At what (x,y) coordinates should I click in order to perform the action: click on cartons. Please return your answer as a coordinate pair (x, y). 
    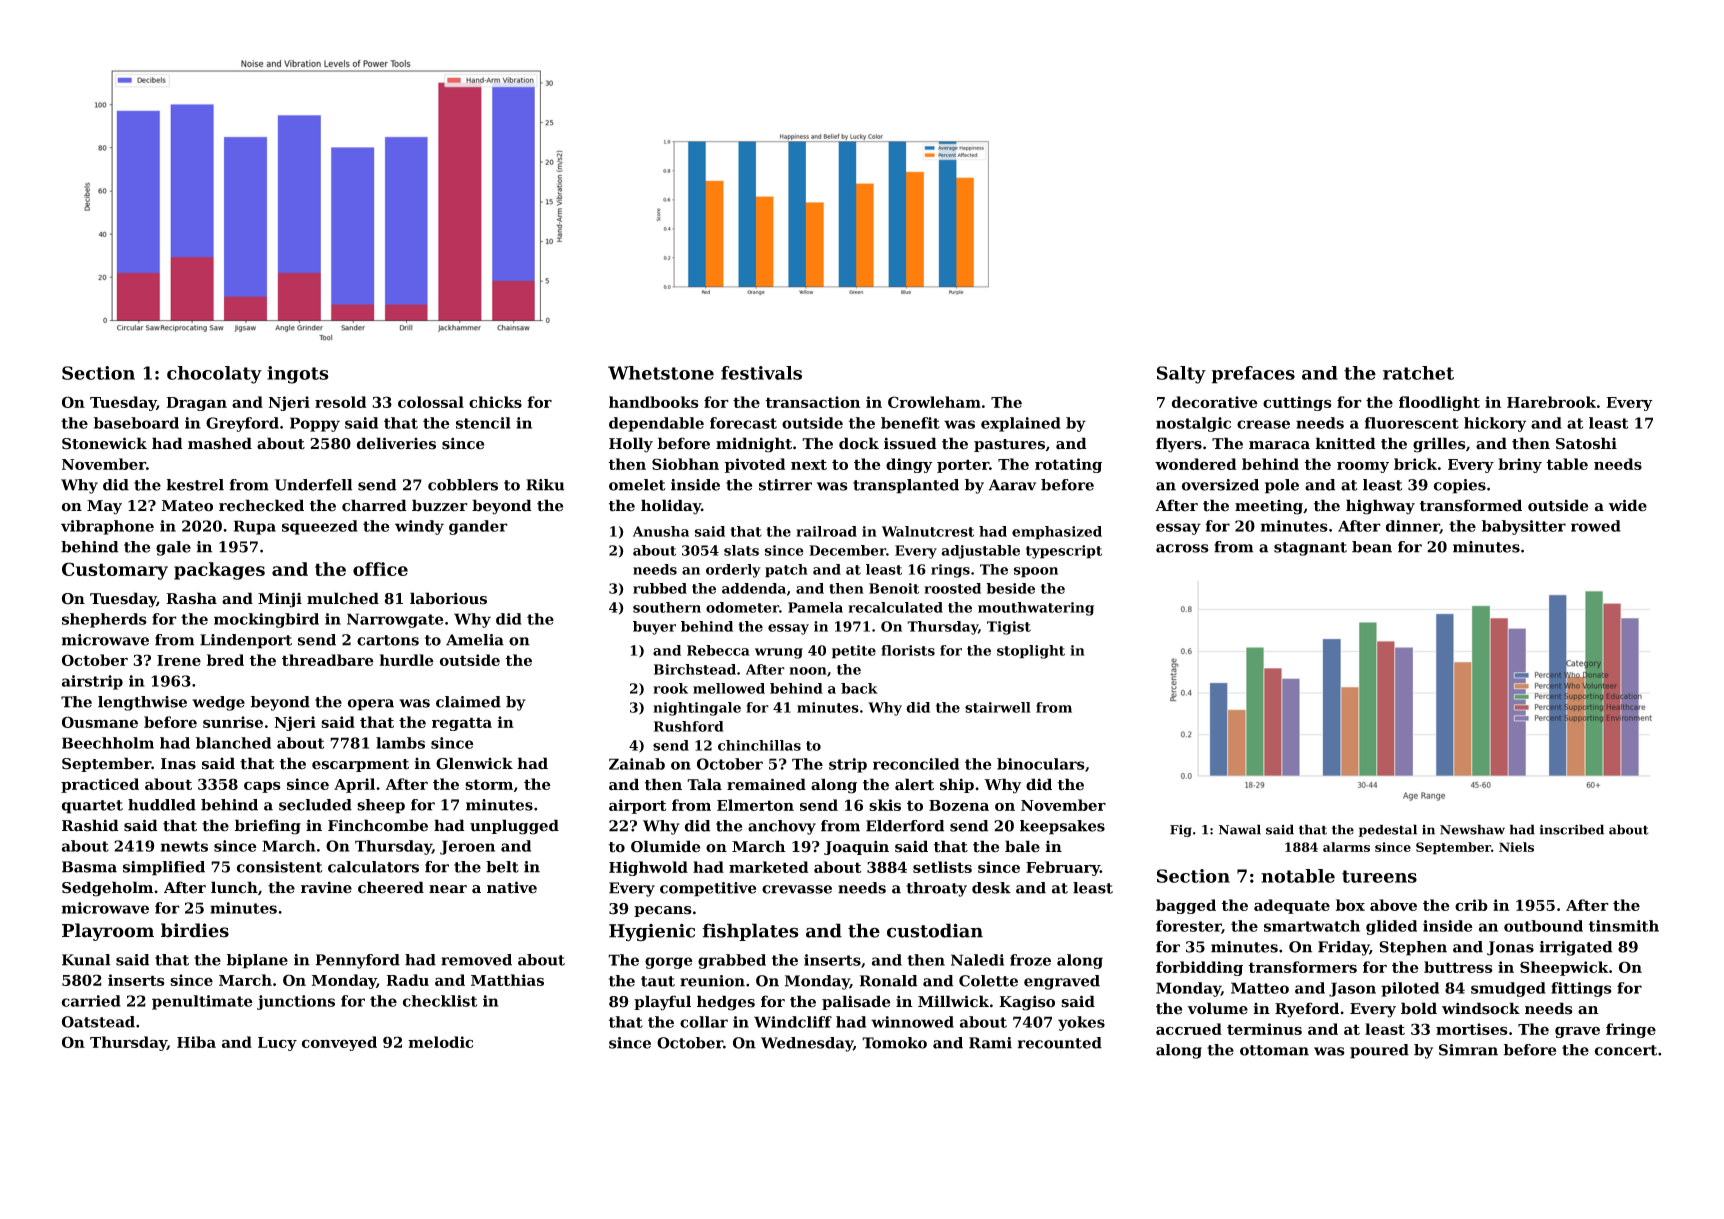
    Looking at the image, I should click on (388, 640).
